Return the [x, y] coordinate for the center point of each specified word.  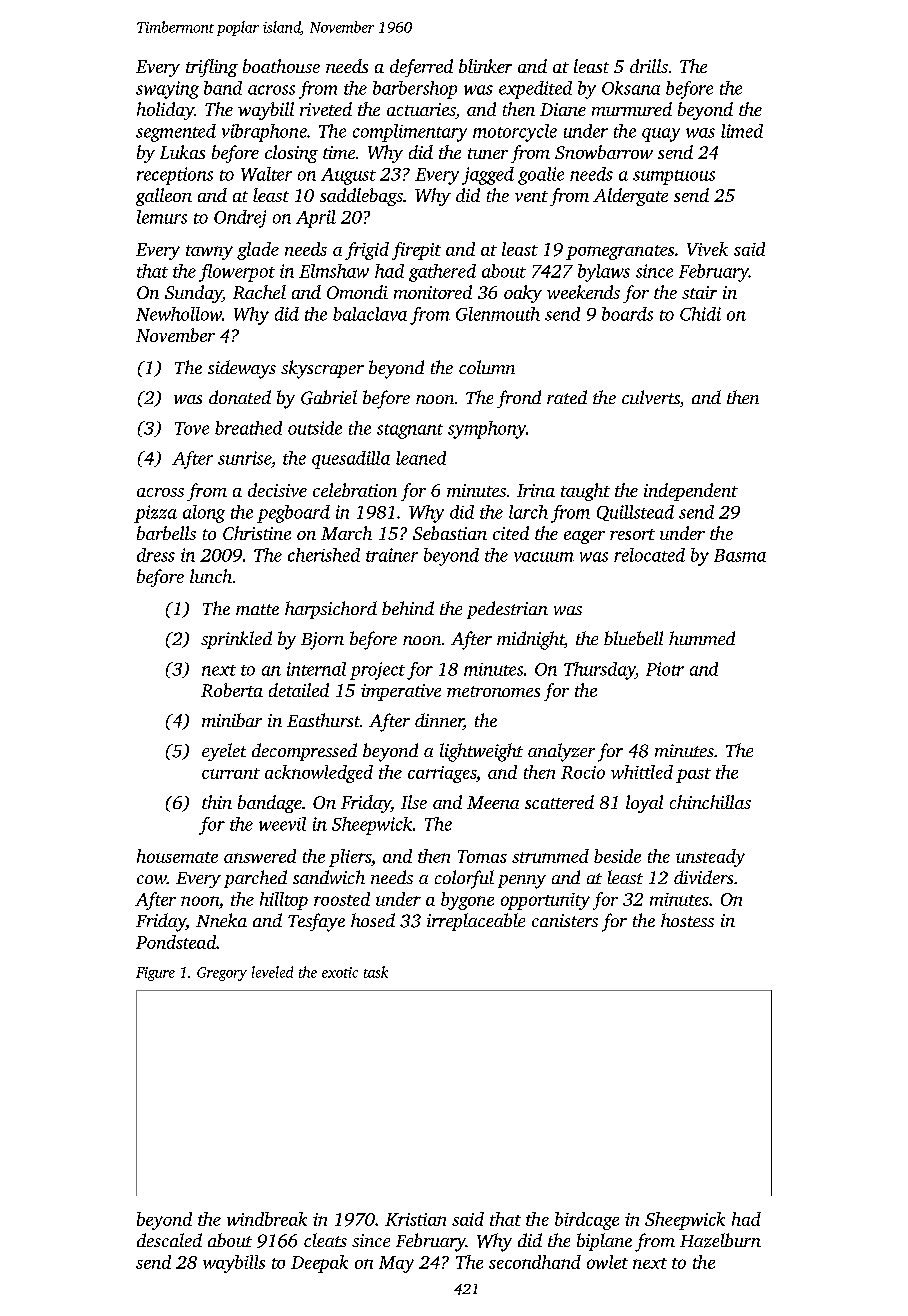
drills [649, 66]
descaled [169, 1240]
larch [528, 512]
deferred [421, 68]
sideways [242, 369]
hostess [687, 920]
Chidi [700, 314]
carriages [442, 774]
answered [260, 856]
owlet [607, 1262]
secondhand [535, 1262]
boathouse [281, 66]
